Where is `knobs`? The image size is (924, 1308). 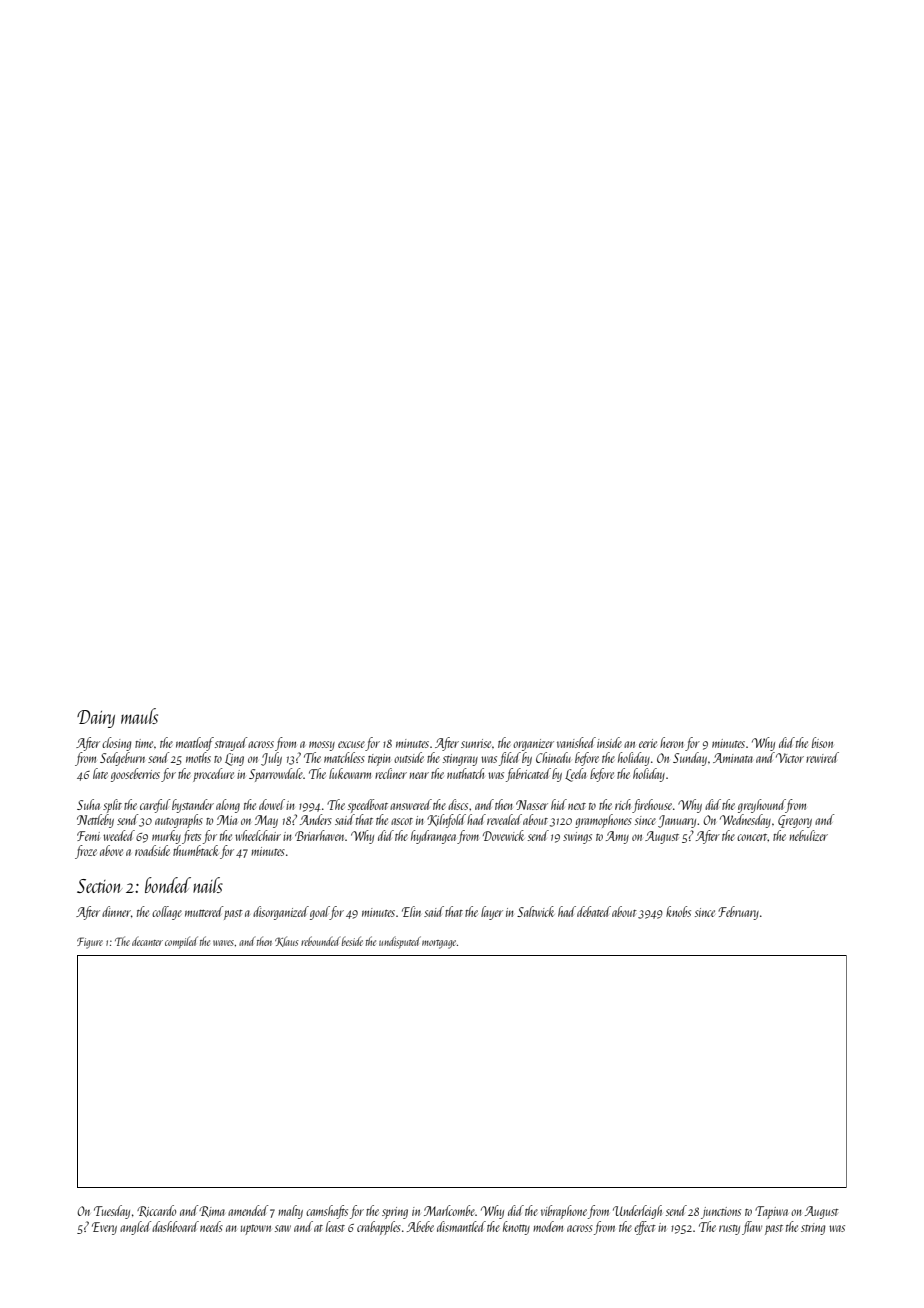
knobs is located at coordinates (678, 911).
